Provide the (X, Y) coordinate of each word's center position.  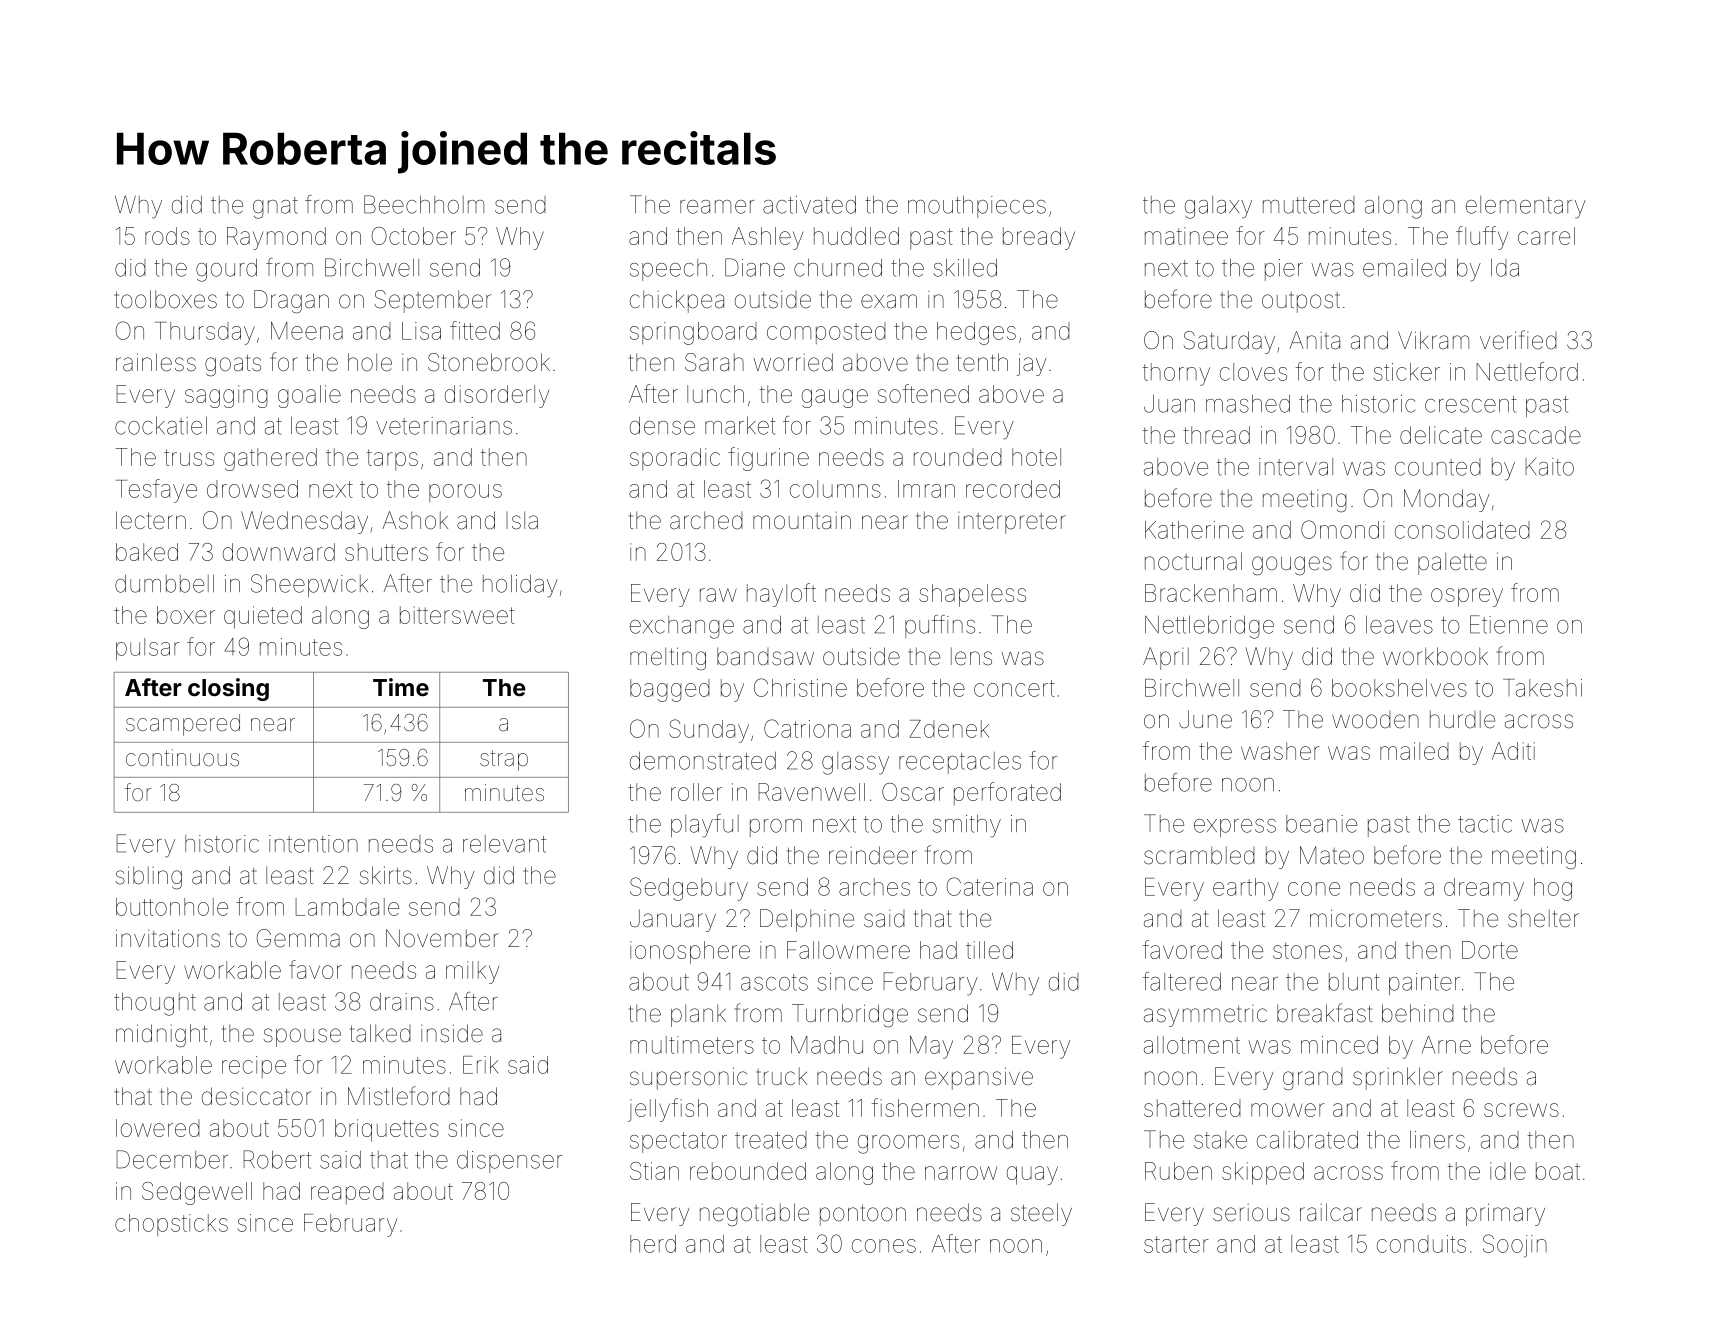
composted (826, 333)
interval (1296, 467)
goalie (309, 396)
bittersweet (457, 615)
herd (653, 1244)
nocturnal (1193, 561)
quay (1032, 1175)
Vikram (1433, 340)
